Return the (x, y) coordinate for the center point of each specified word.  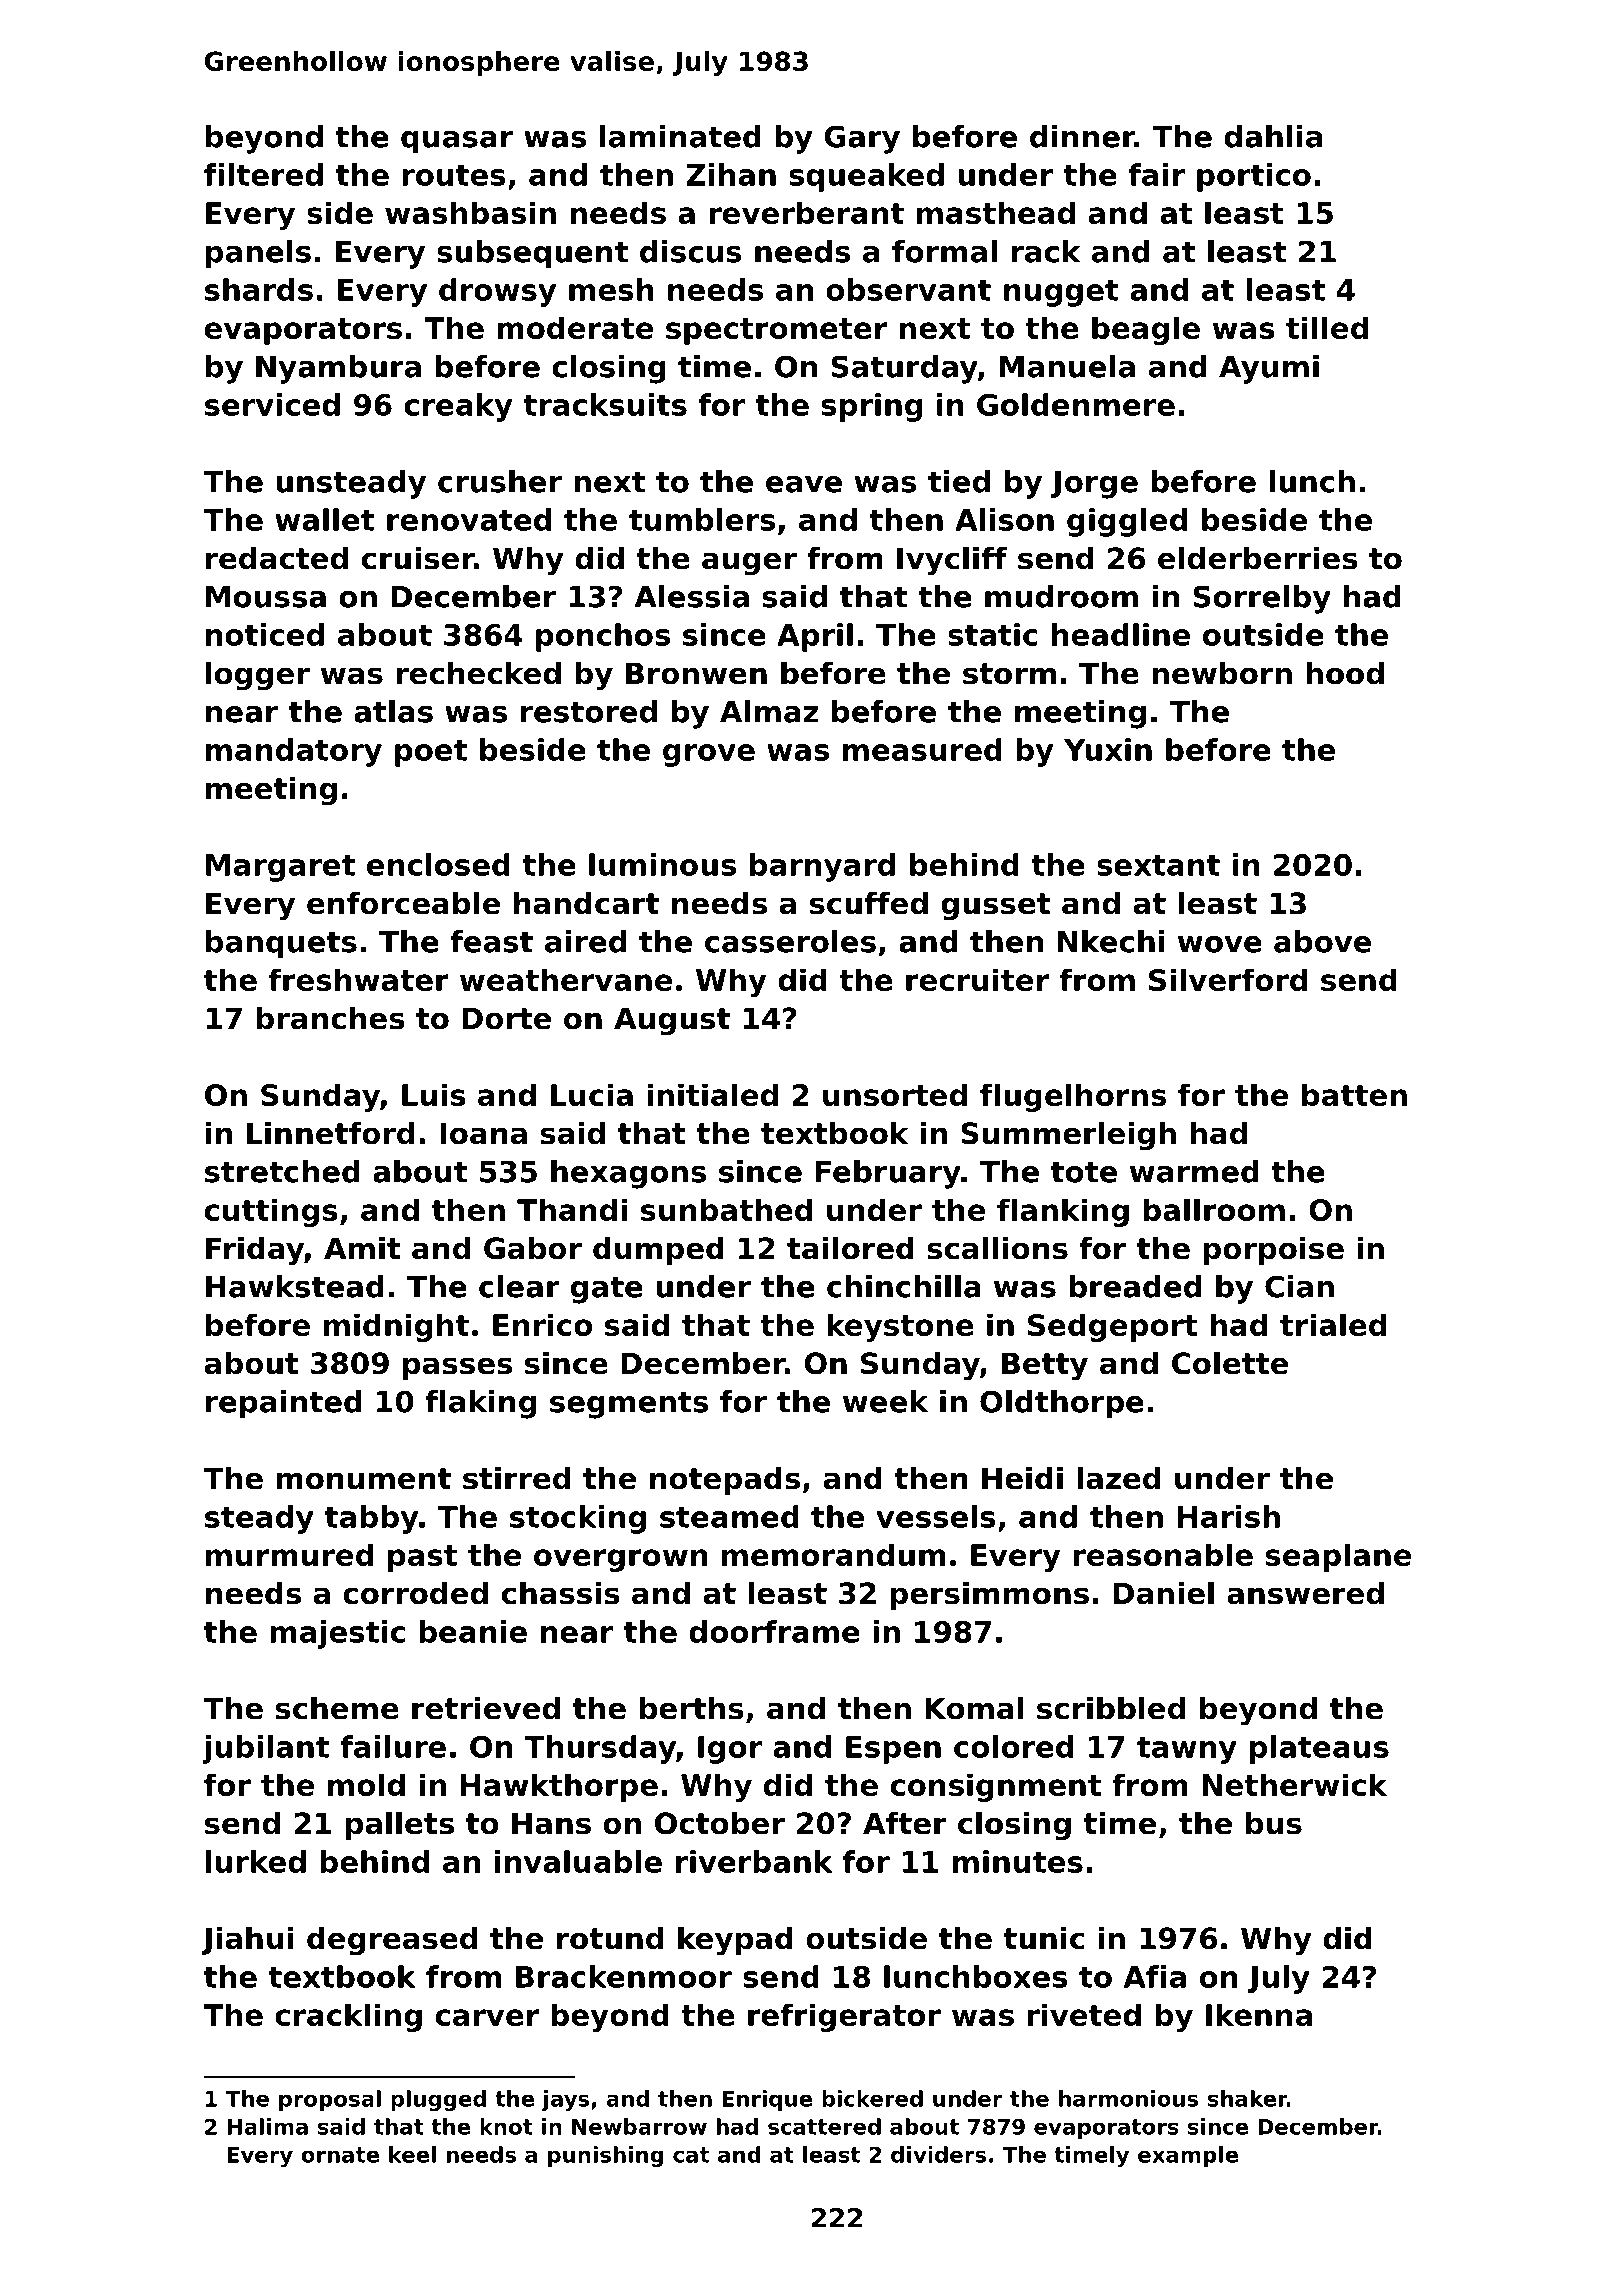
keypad (735, 1941)
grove (709, 755)
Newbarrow (639, 2126)
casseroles (790, 941)
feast (491, 941)
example (1188, 2156)
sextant (1158, 865)
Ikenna (1259, 2014)
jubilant (265, 1749)
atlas (393, 711)
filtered (263, 174)
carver (487, 2017)
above (1322, 941)
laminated (680, 136)
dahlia (1273, 136)
